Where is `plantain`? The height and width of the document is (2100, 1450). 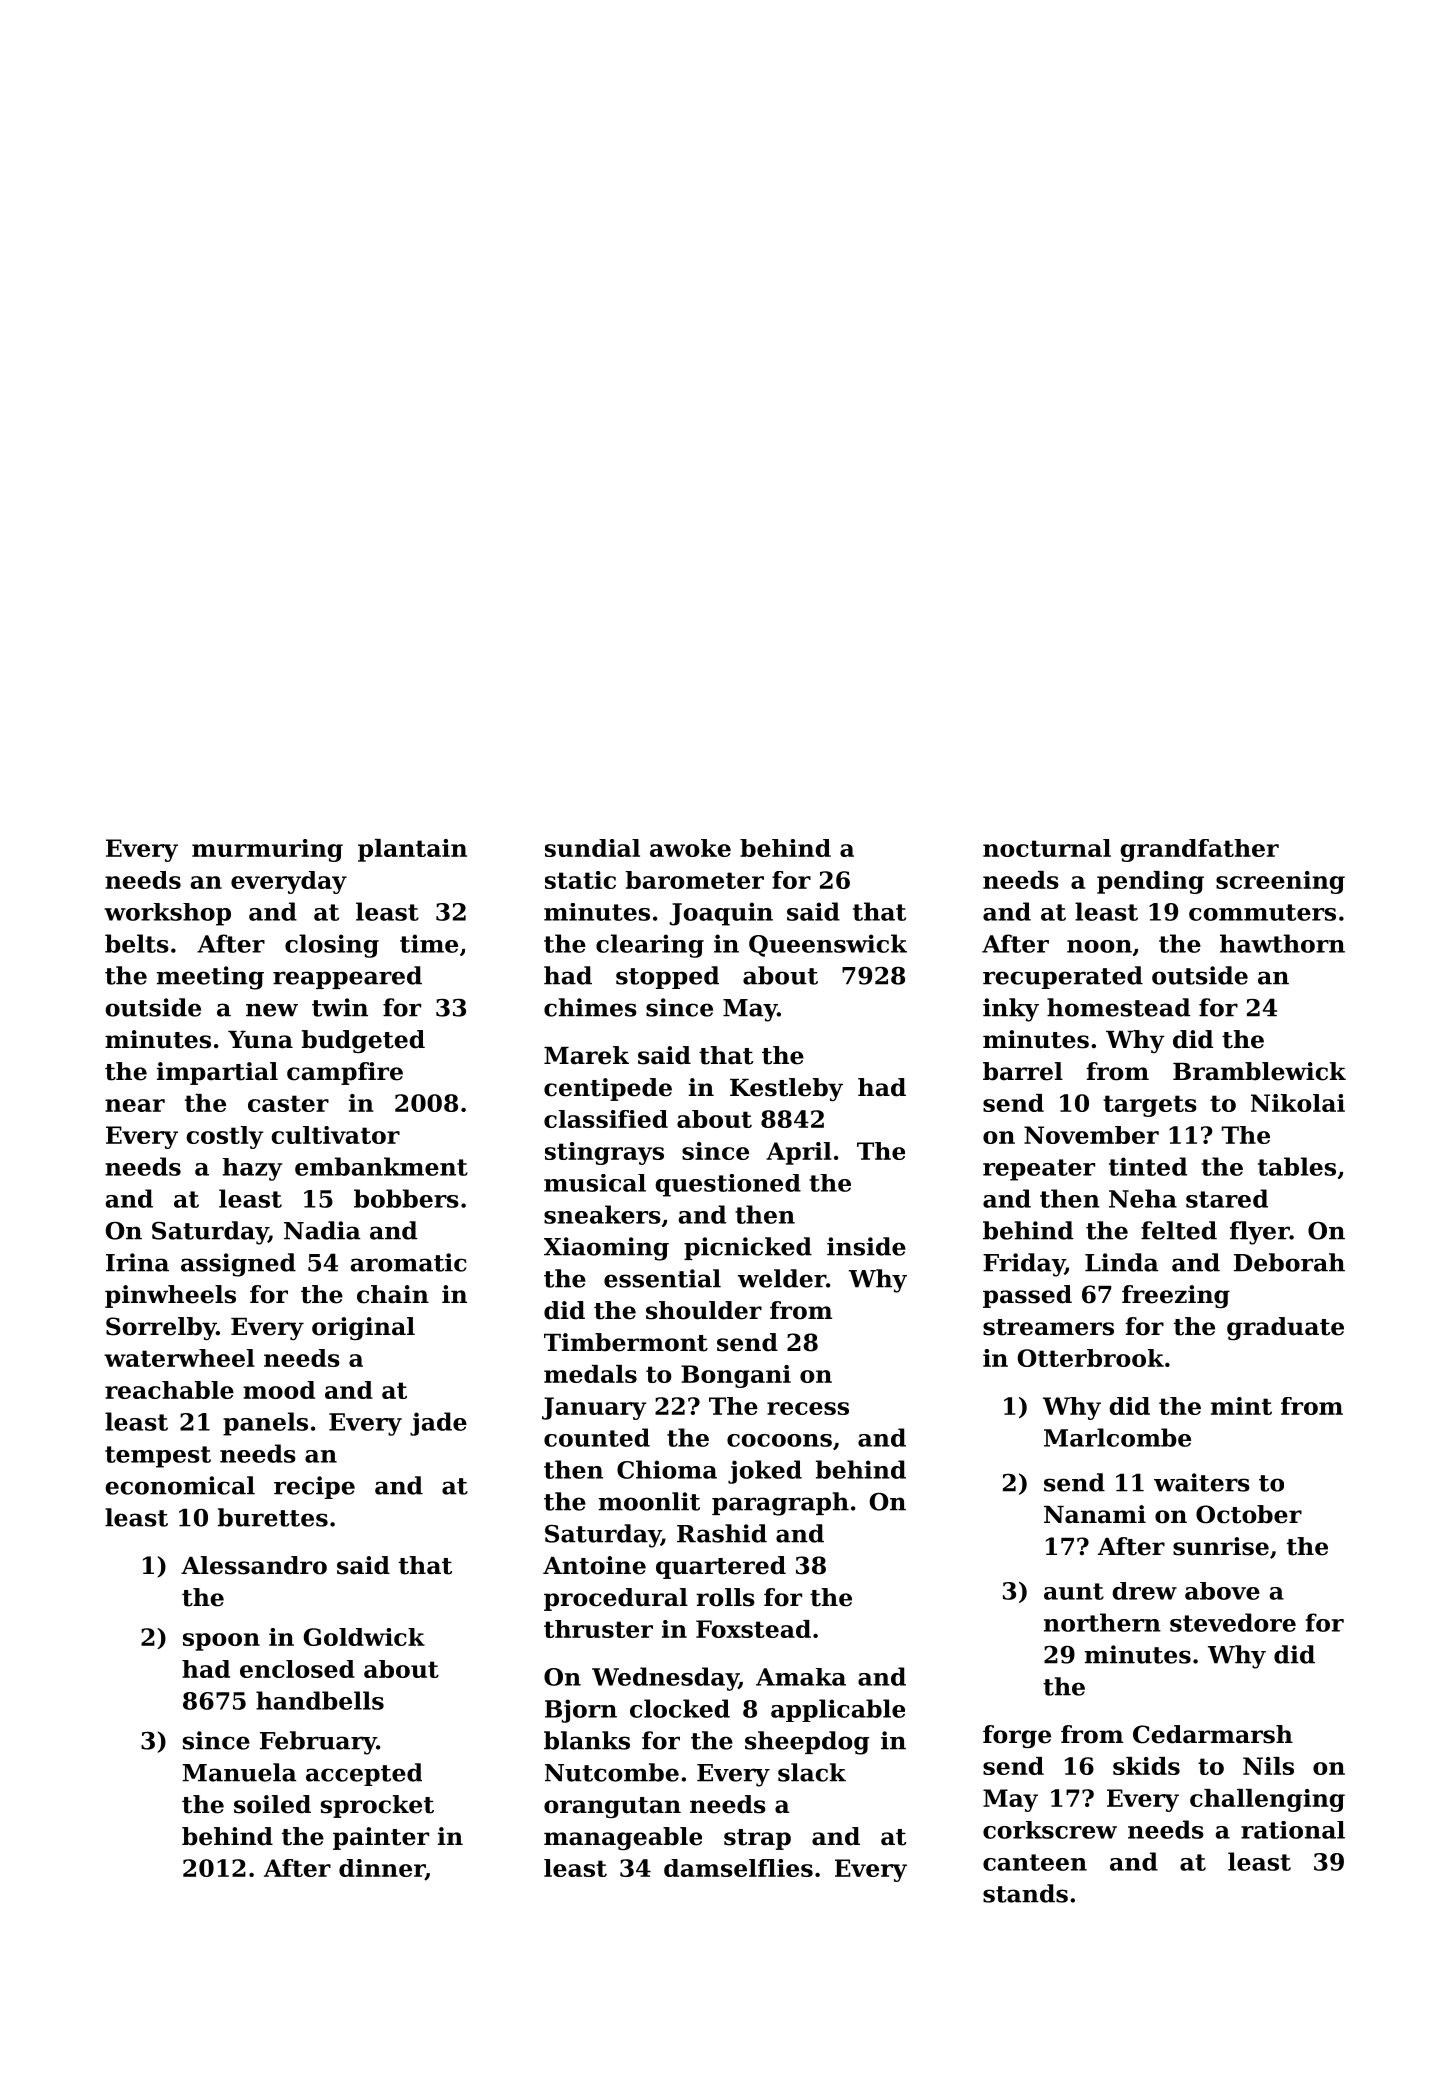 plantain is located at coordinates (412, 850).
